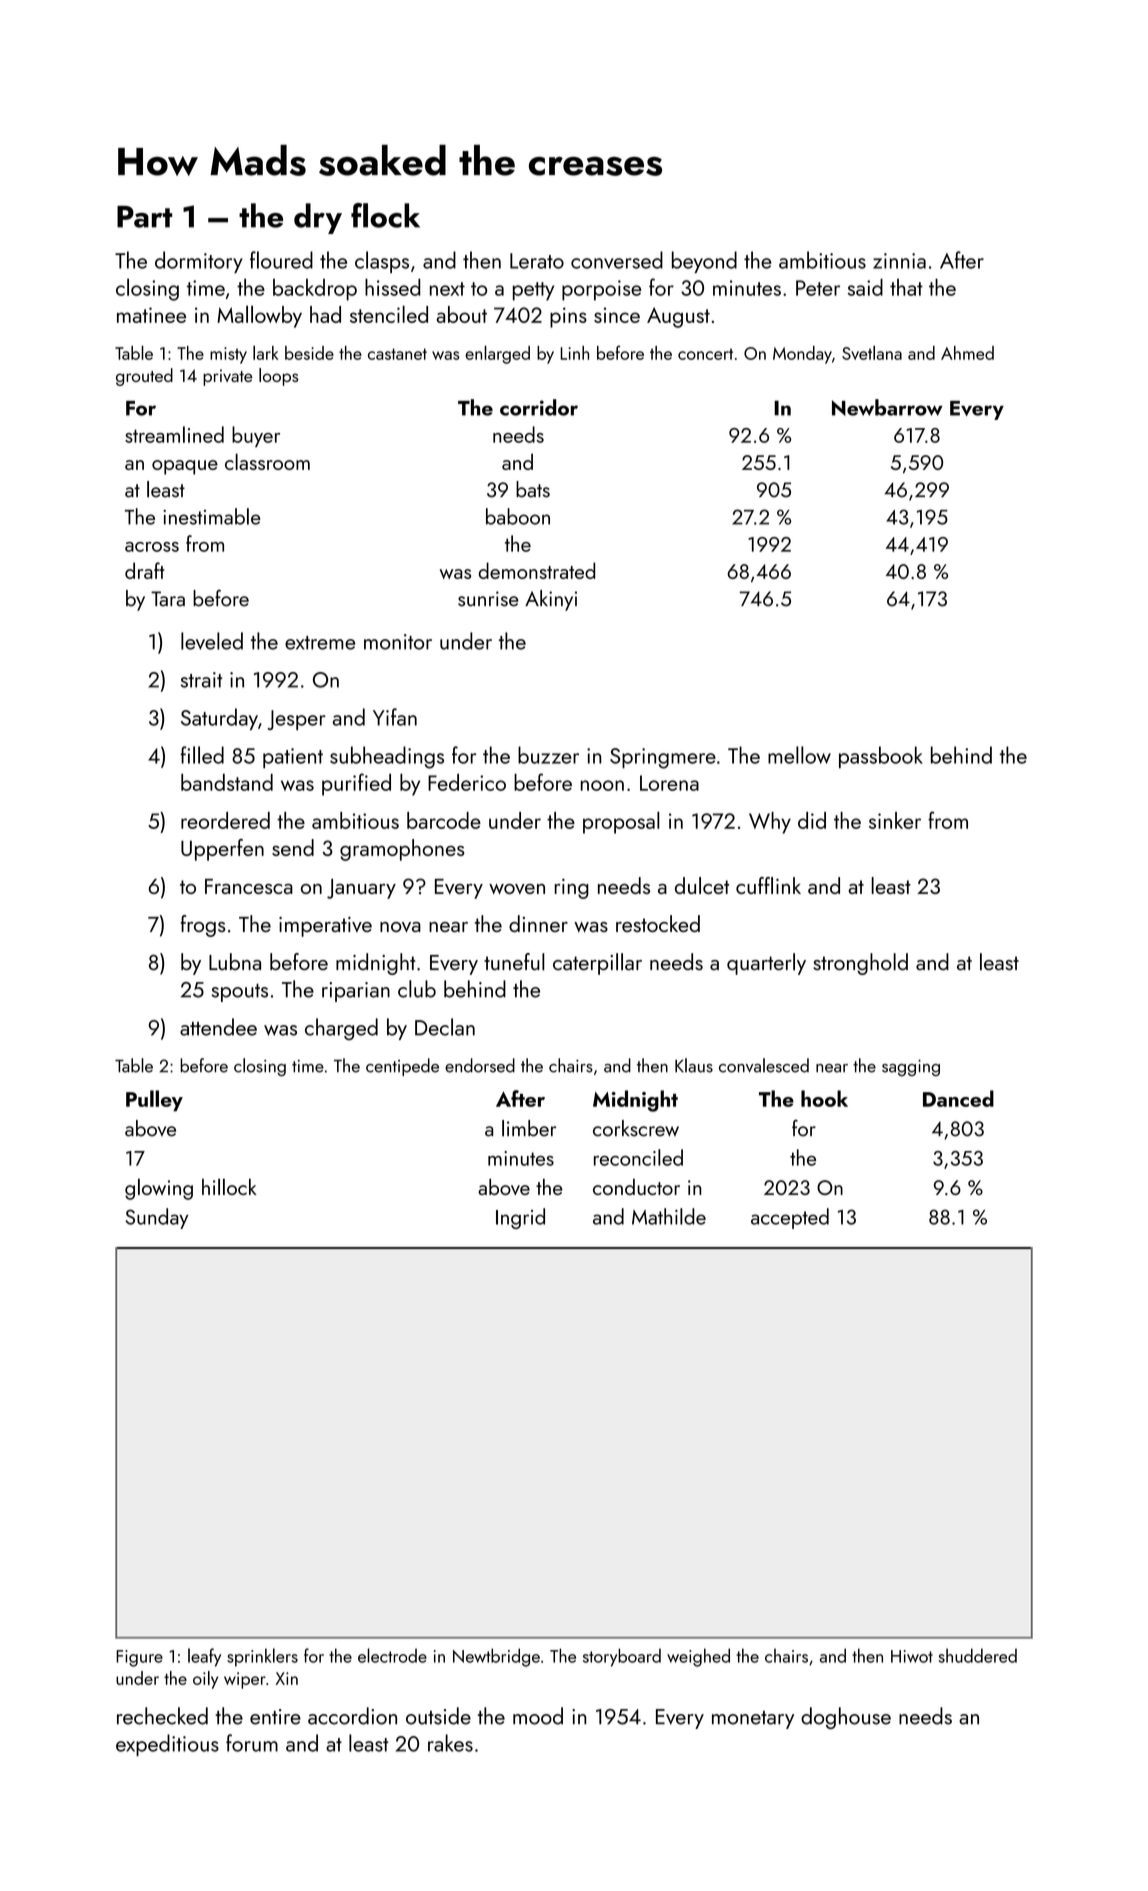 Image resolution: width=1148 pixels, height=1891 pixels. I want to click on accepted, so click(790, 1218).
